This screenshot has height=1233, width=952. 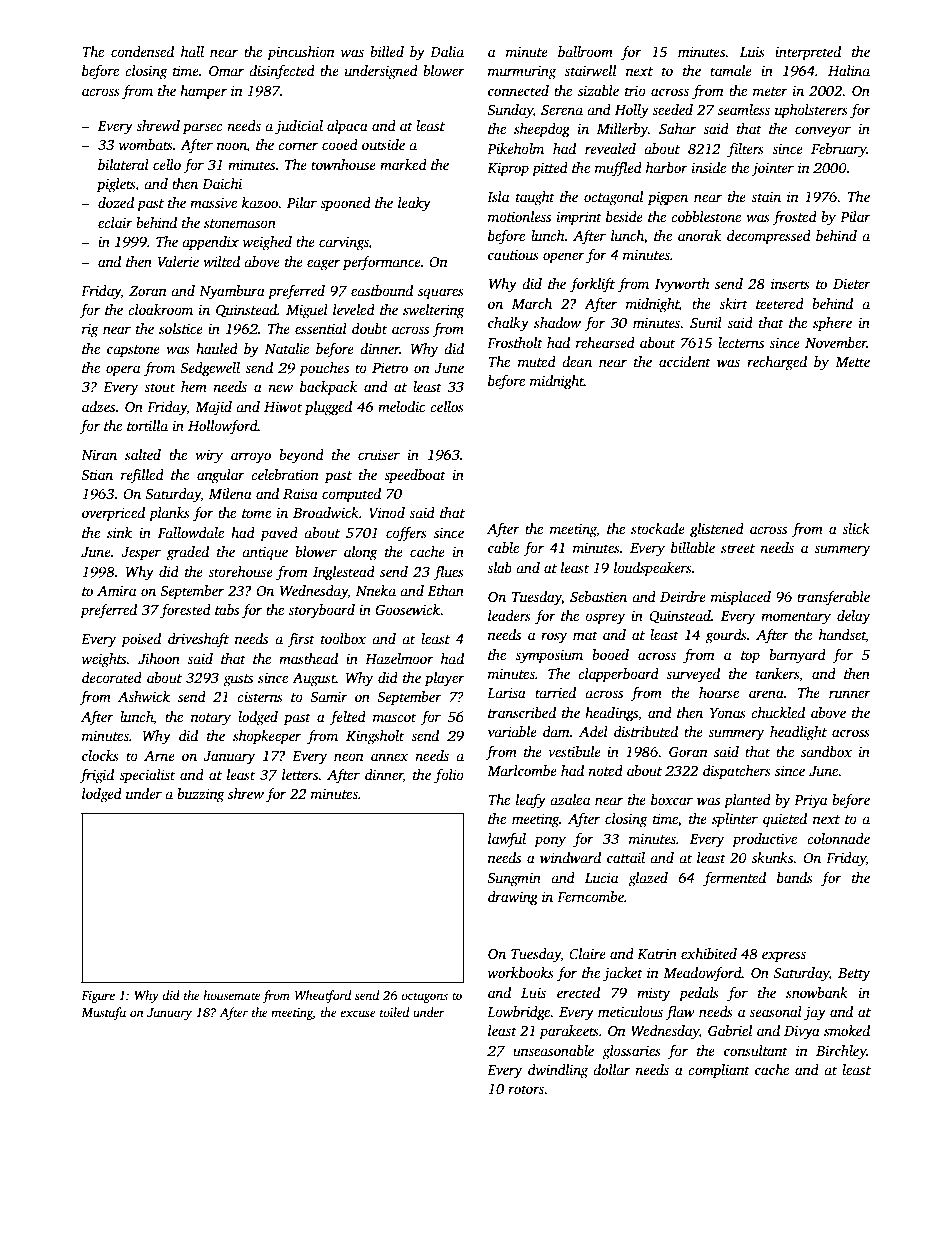 What do you see at coordinates (672, 799) in the screenshot?
I see `boxcar` at bounding box center [672, 799].
